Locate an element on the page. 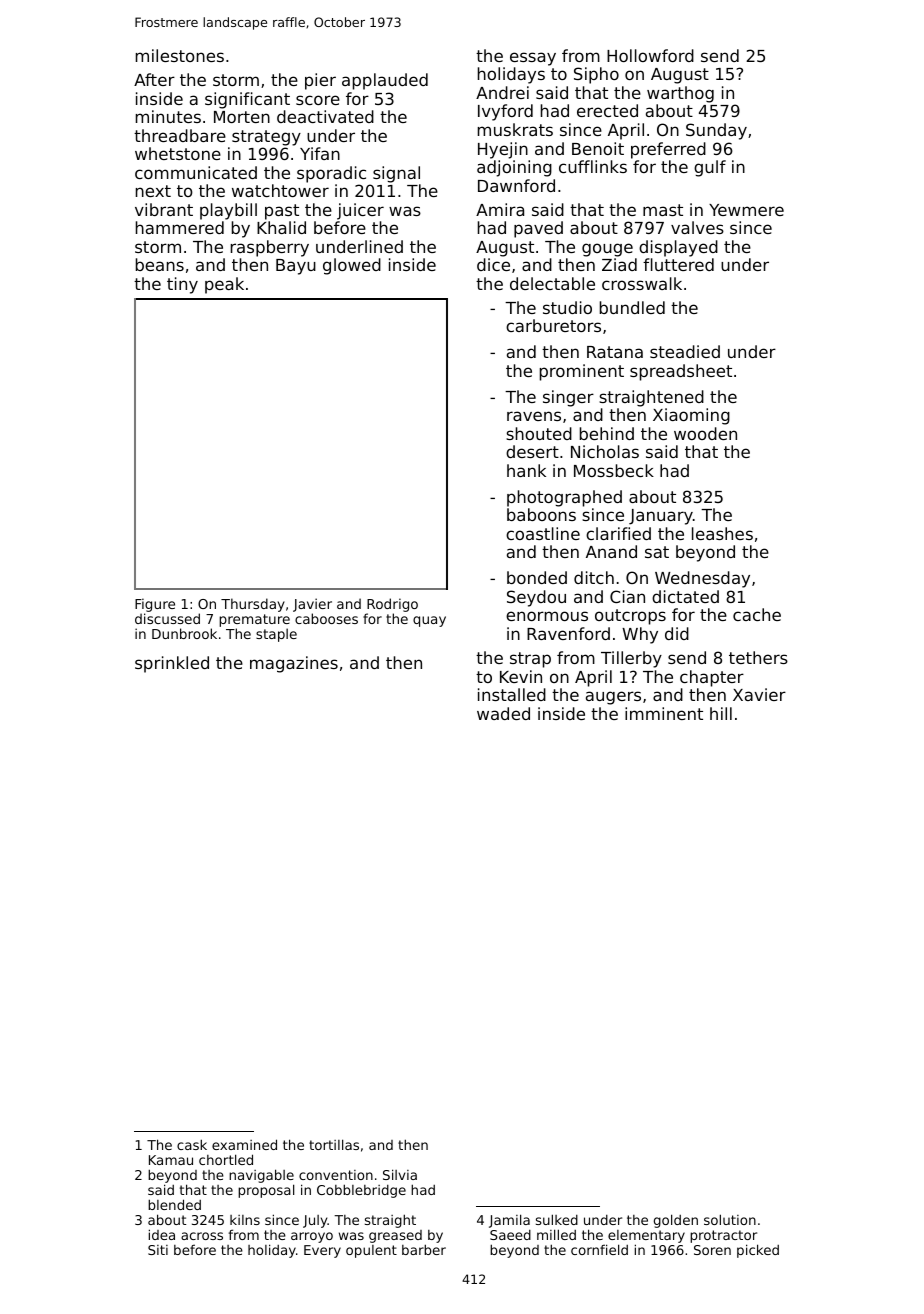 The width and height of the page is (924, 1314). waded is located at coordinates (503, 713).
